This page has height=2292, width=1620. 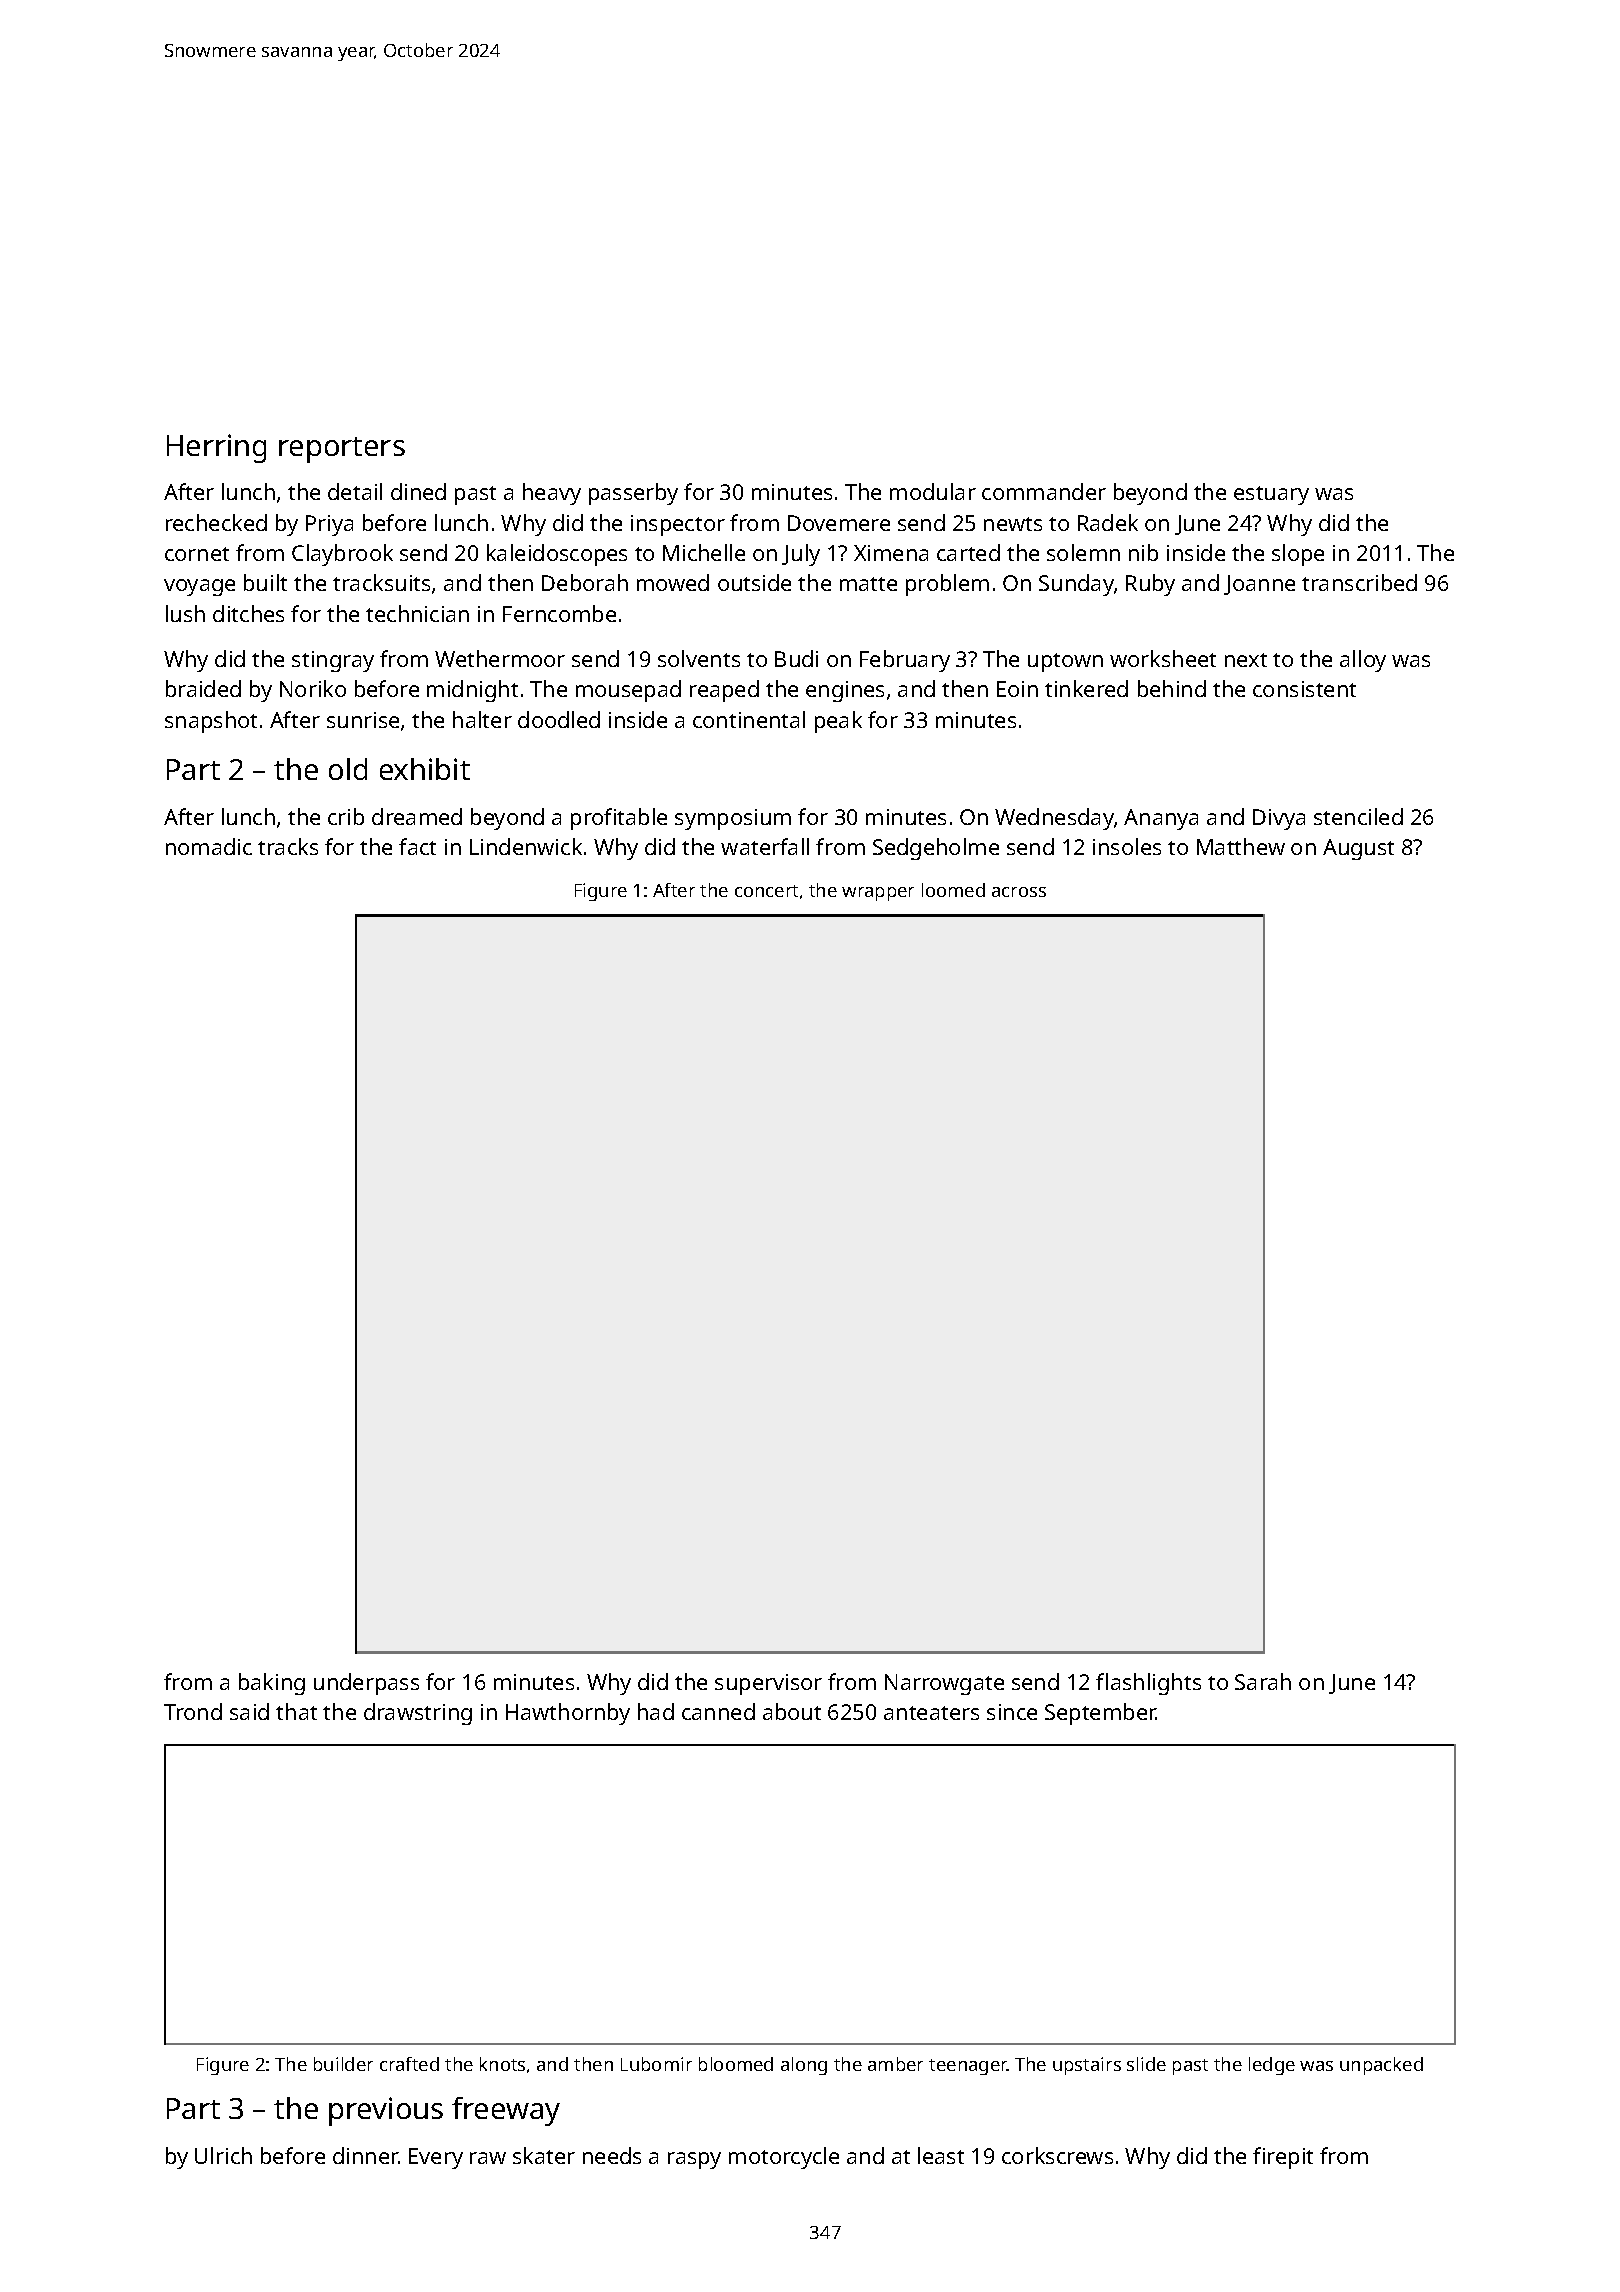 I want to click on estuary, so click(x=1271, y=495).
